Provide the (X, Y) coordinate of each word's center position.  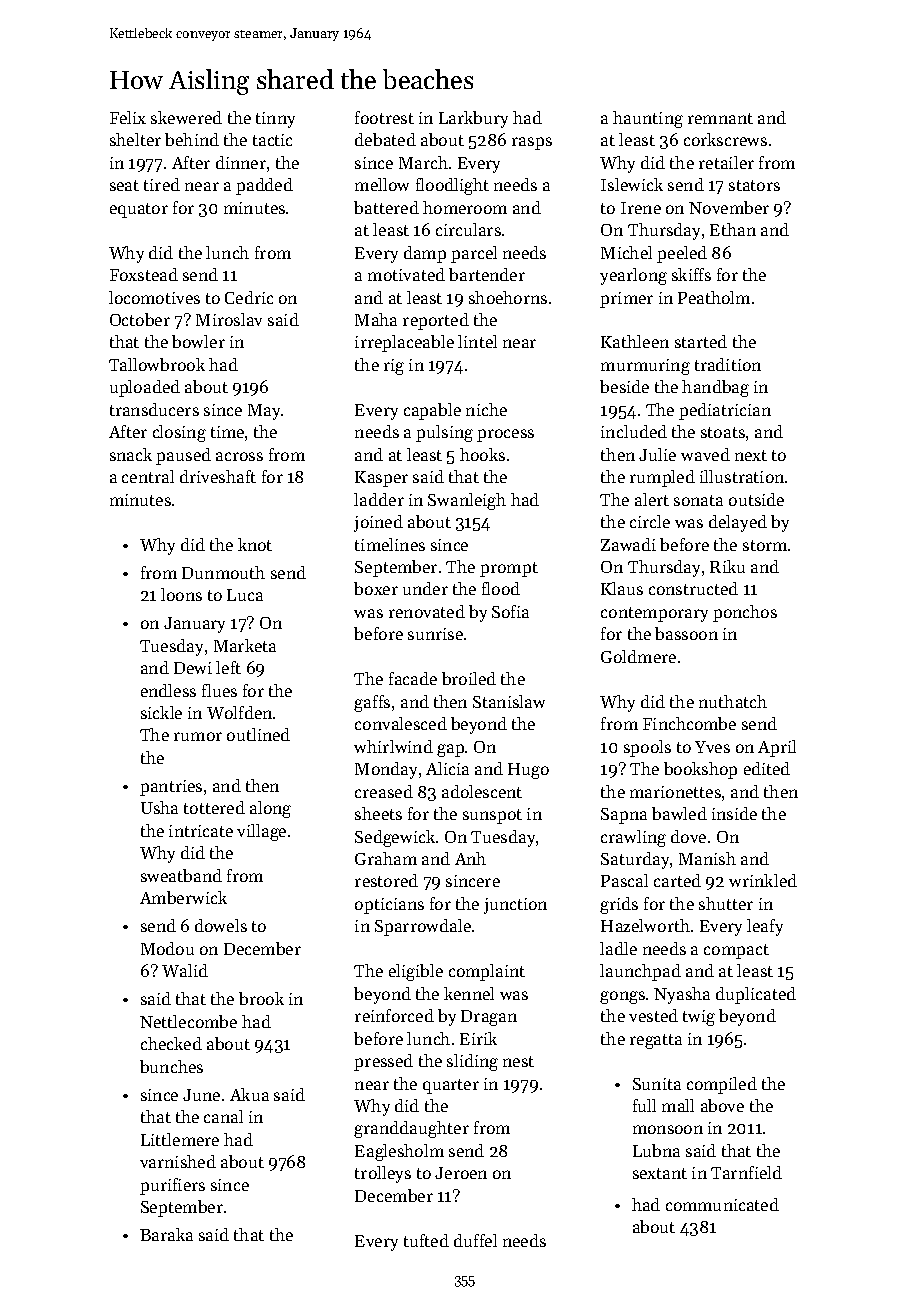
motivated (406, 274)
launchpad (640, 972)
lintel (477, 341)
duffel (475, 1240)
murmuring (645, 367)
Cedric (249, 297)
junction (515, 906)
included (634, 431)
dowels (221, 925)
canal (223, 1116)
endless (168, 690)
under (425, 588)
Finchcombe (689, 723)
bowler (198, 341)
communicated (722, 1204)
